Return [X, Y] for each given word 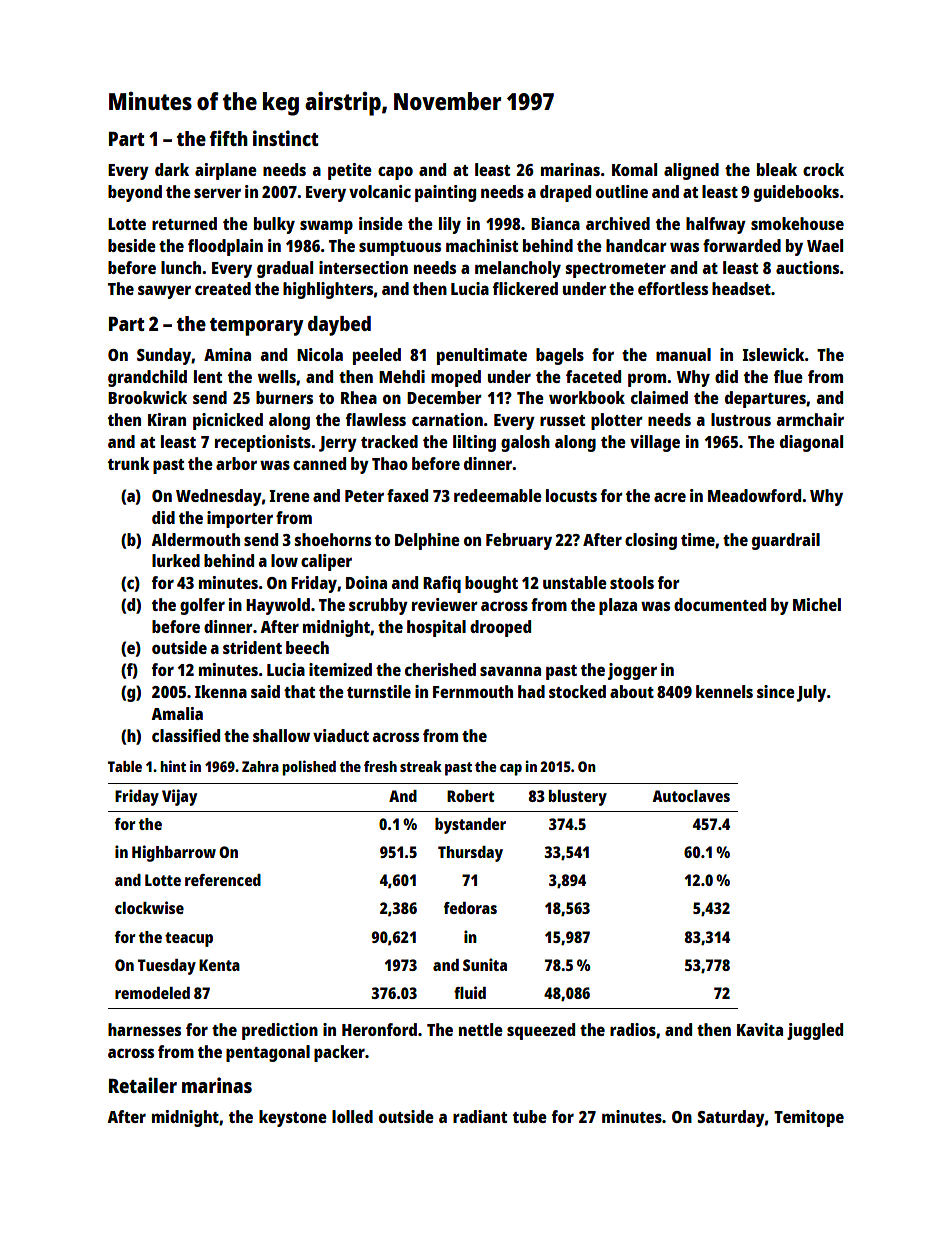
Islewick [773, 354]
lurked [176, 560]
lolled [352, 1116]
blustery [578, 798]
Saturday [731, 1118]
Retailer [143, 1085]
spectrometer [616, 270]
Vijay [179, 797]
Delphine [427, 541]
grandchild [147, 378]
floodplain [225, 247]
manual [683, 354]
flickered [525, 288]
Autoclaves [691, 796]
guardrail [786, 541]
